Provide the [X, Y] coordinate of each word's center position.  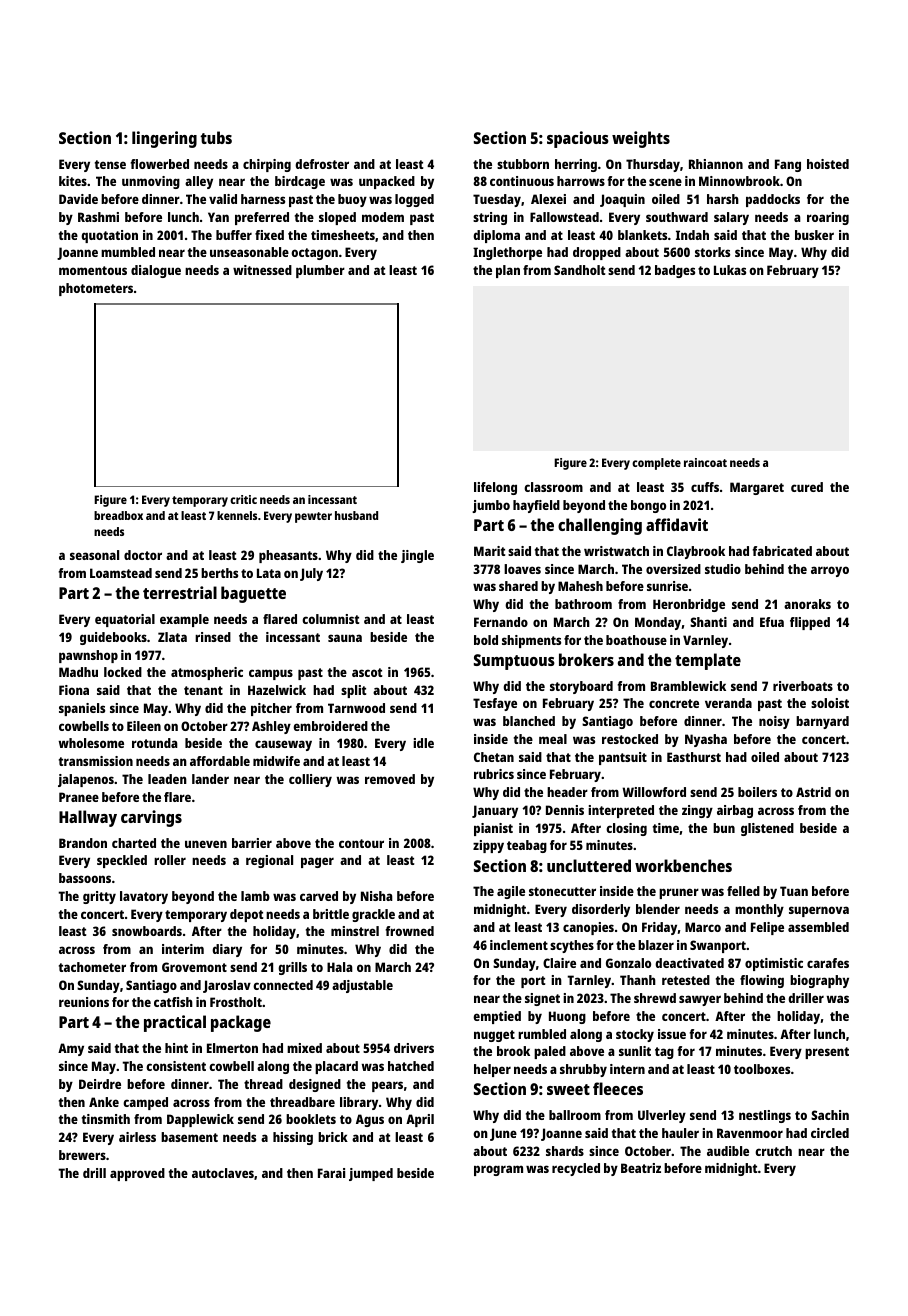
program [498, 1170]
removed [390, 779]
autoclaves [223, 1173]
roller [170, 860]
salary [731, 218]
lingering [164, 139]
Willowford [654, 792]
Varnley [705, 641]
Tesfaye [495, 704]
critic [243, 499]
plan [508, 271]
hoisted [828, 164]
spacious [578, 139]
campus [271, 674]
